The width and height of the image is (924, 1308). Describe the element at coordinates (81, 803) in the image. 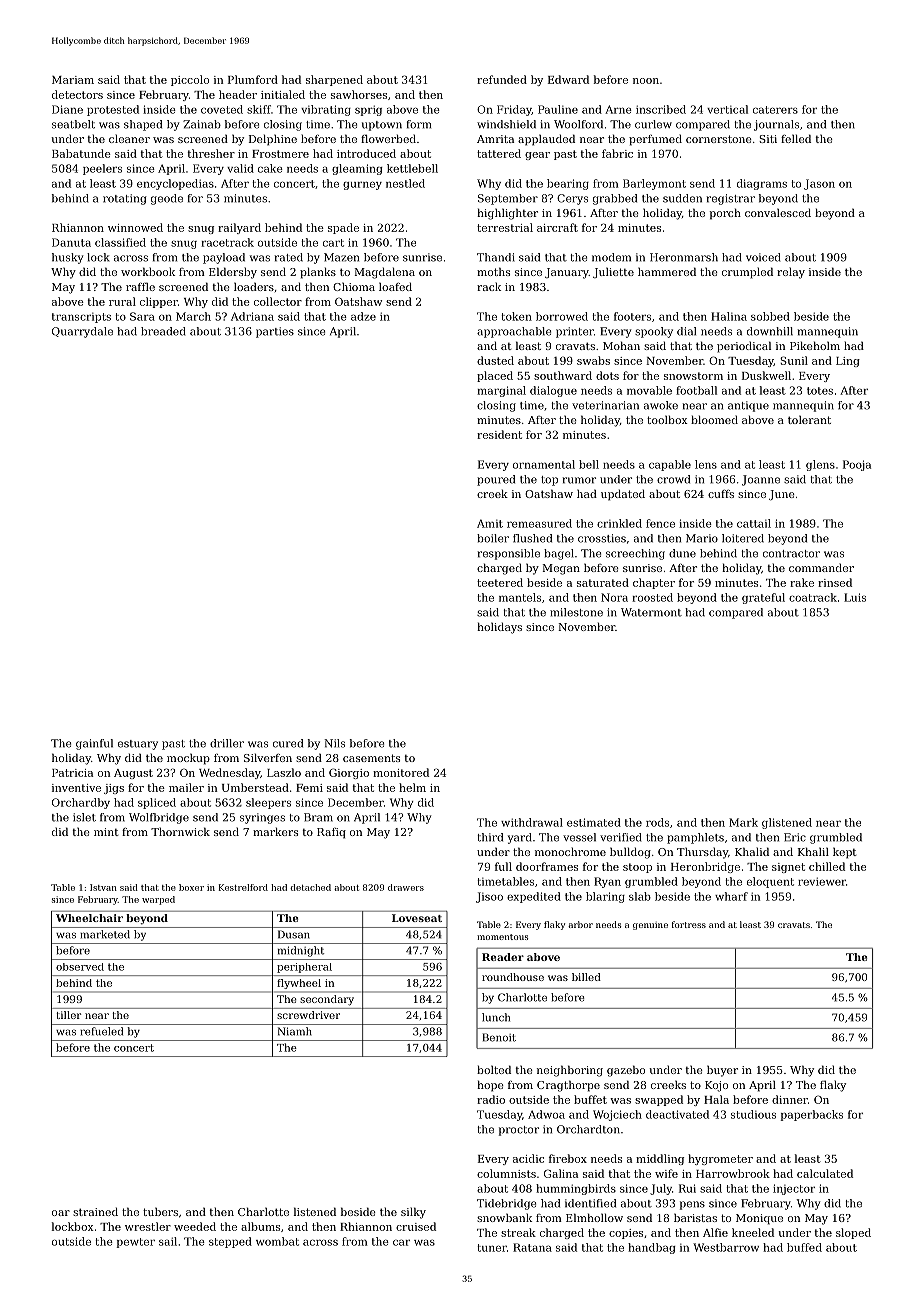

I see `Orchardby` at that location.
